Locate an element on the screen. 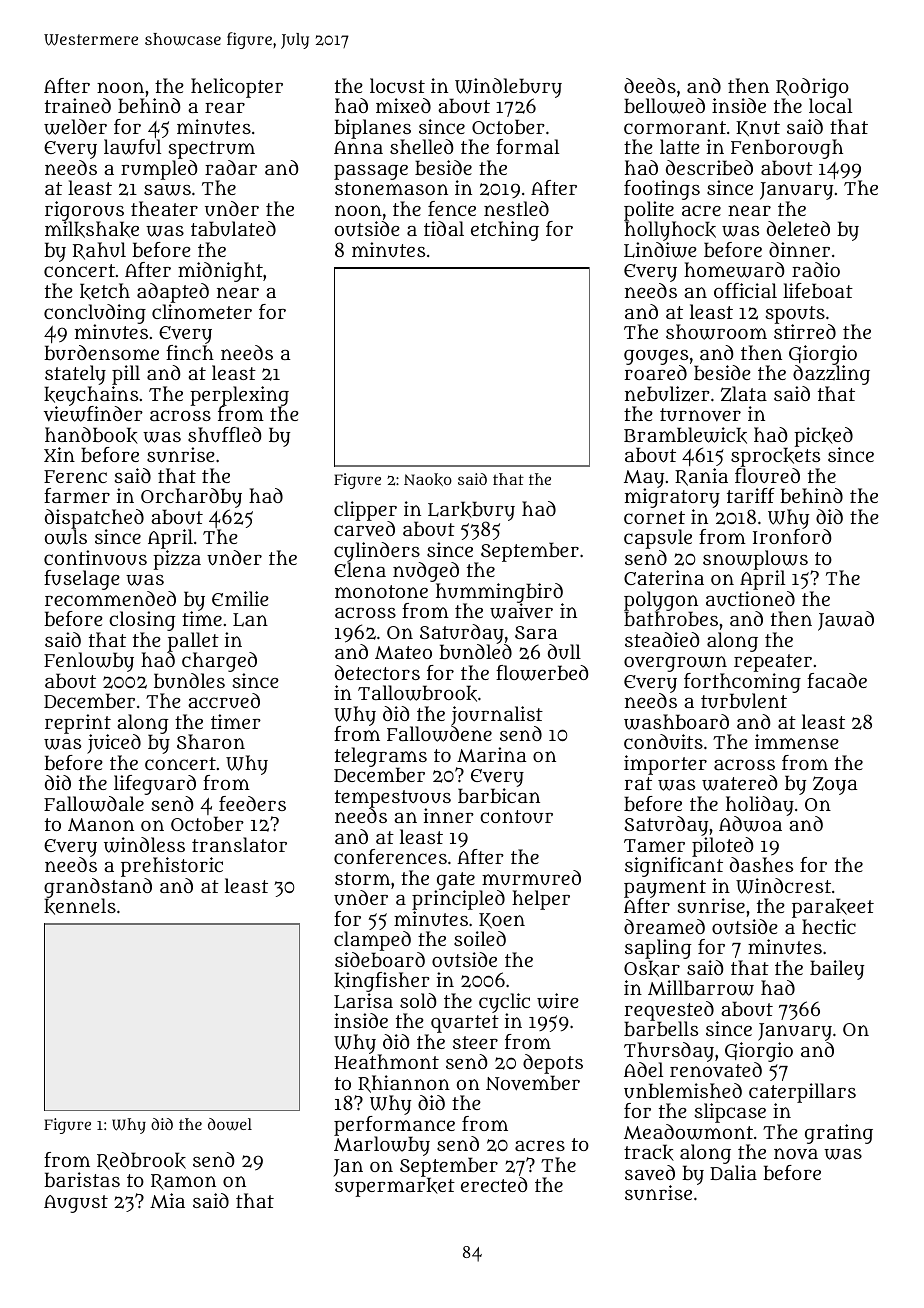 The image size is (924, 1308). translator is located at coordinates (239, 844).
